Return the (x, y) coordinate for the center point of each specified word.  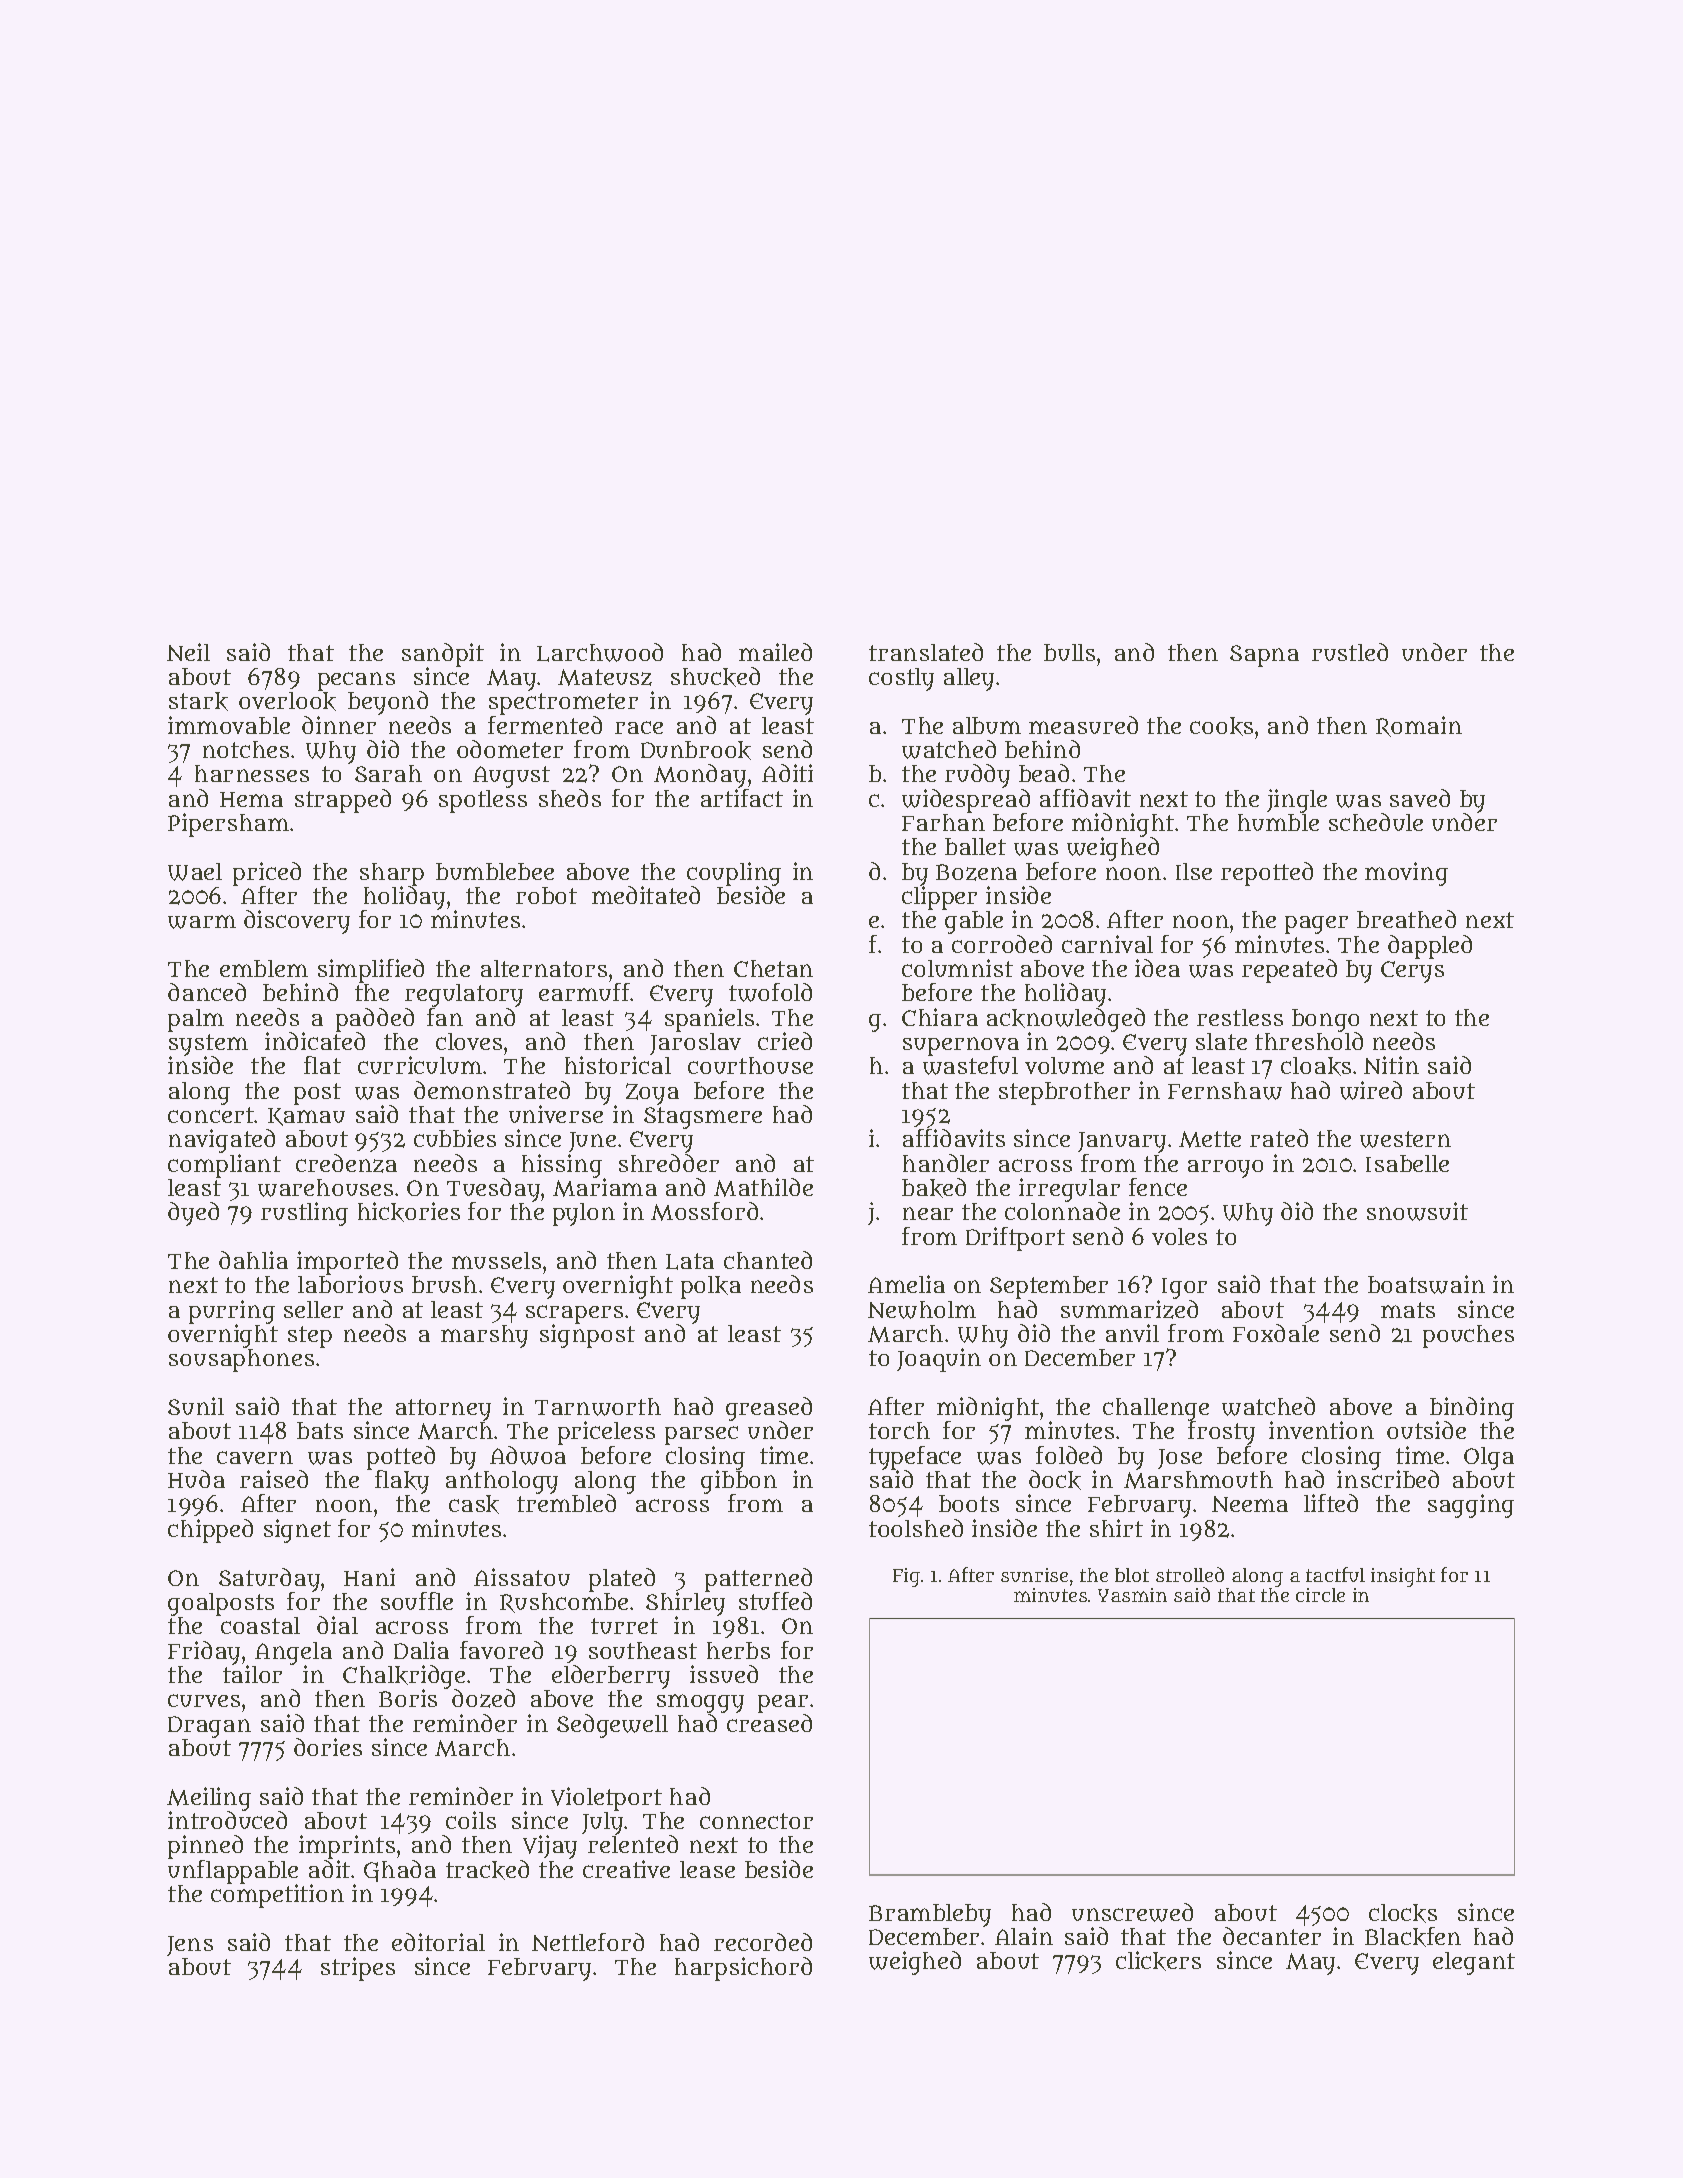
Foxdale (1276, 1333)
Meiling (209, 1799)
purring (232, 1312)
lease (707, 1869)
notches (246, 749)
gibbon (739, 1482)
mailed (775, 652)
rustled (1350, 652)
